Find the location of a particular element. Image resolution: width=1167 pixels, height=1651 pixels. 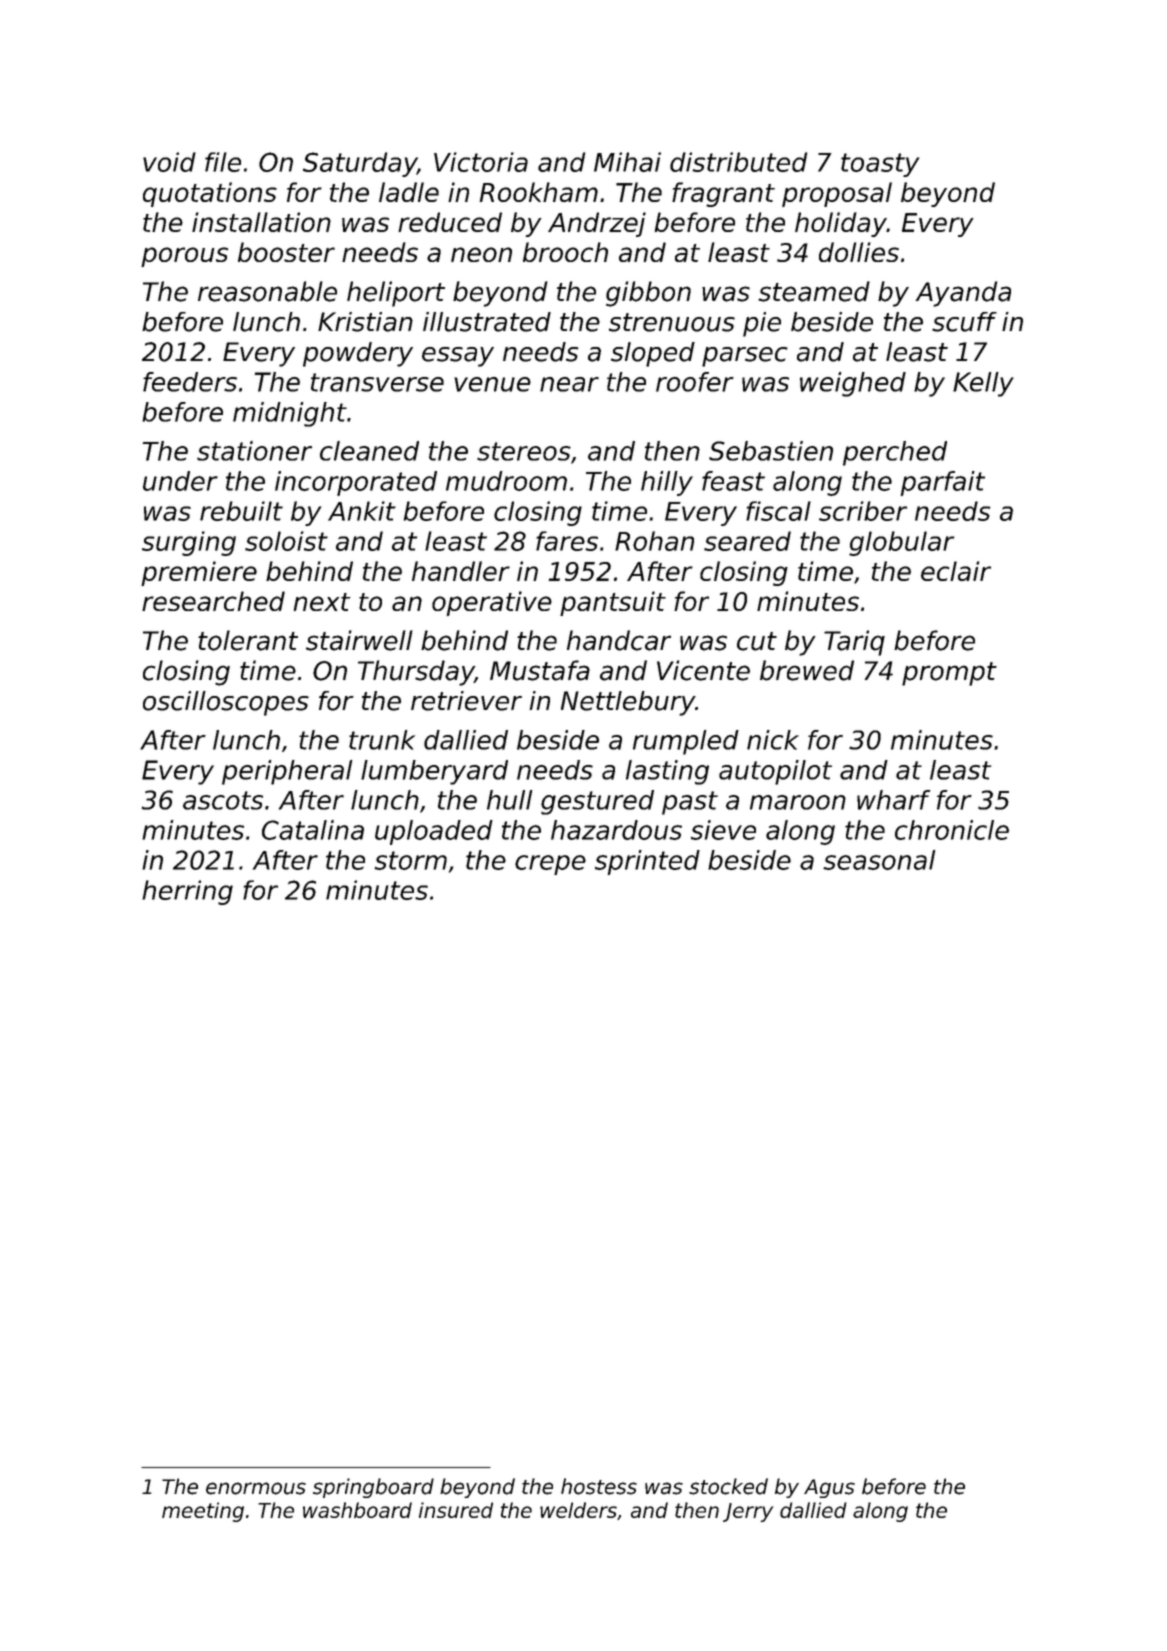

Saturday is located at coordinates (360, 164).
